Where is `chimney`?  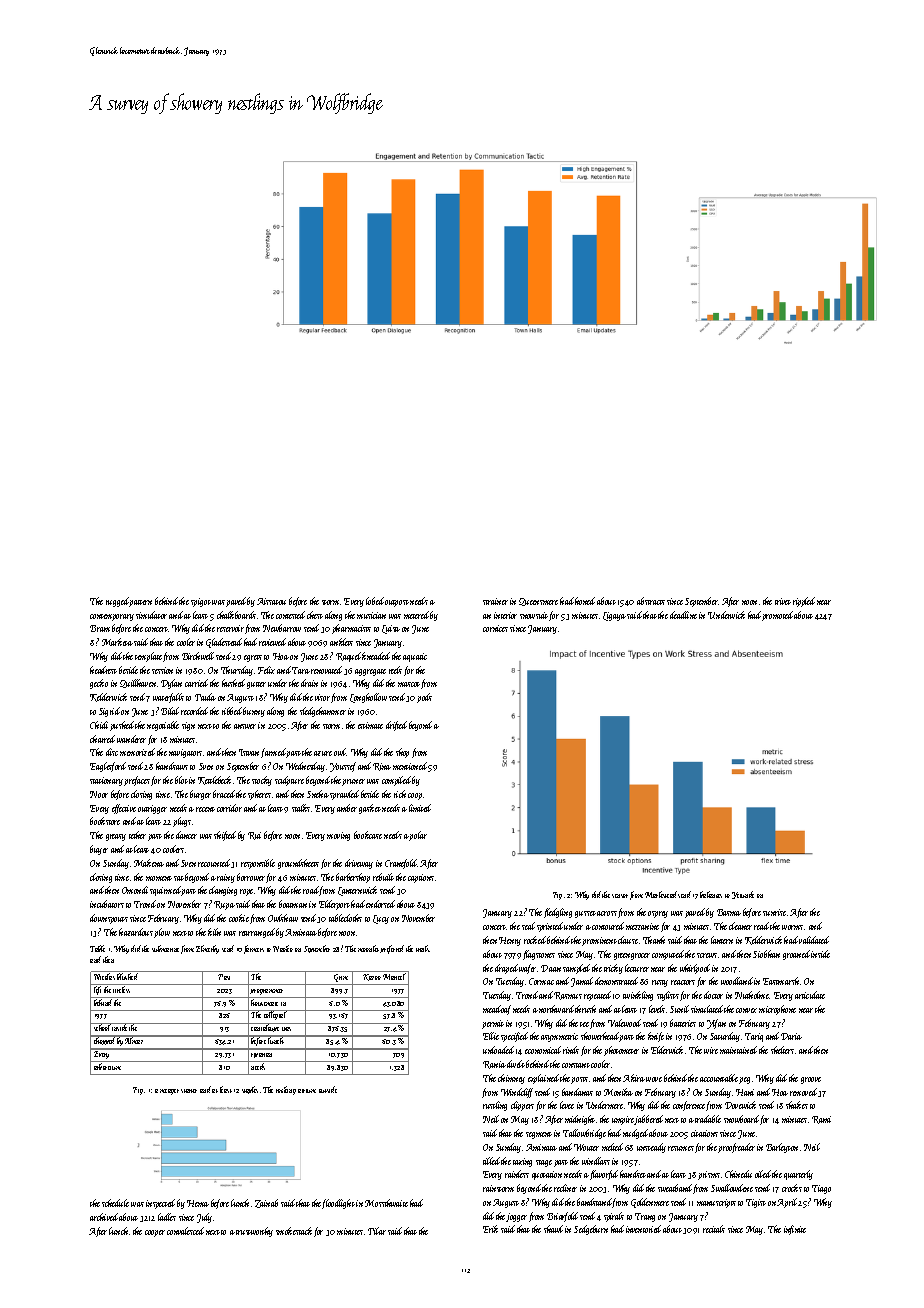
chimney is located at coordinates (511, 1079).
